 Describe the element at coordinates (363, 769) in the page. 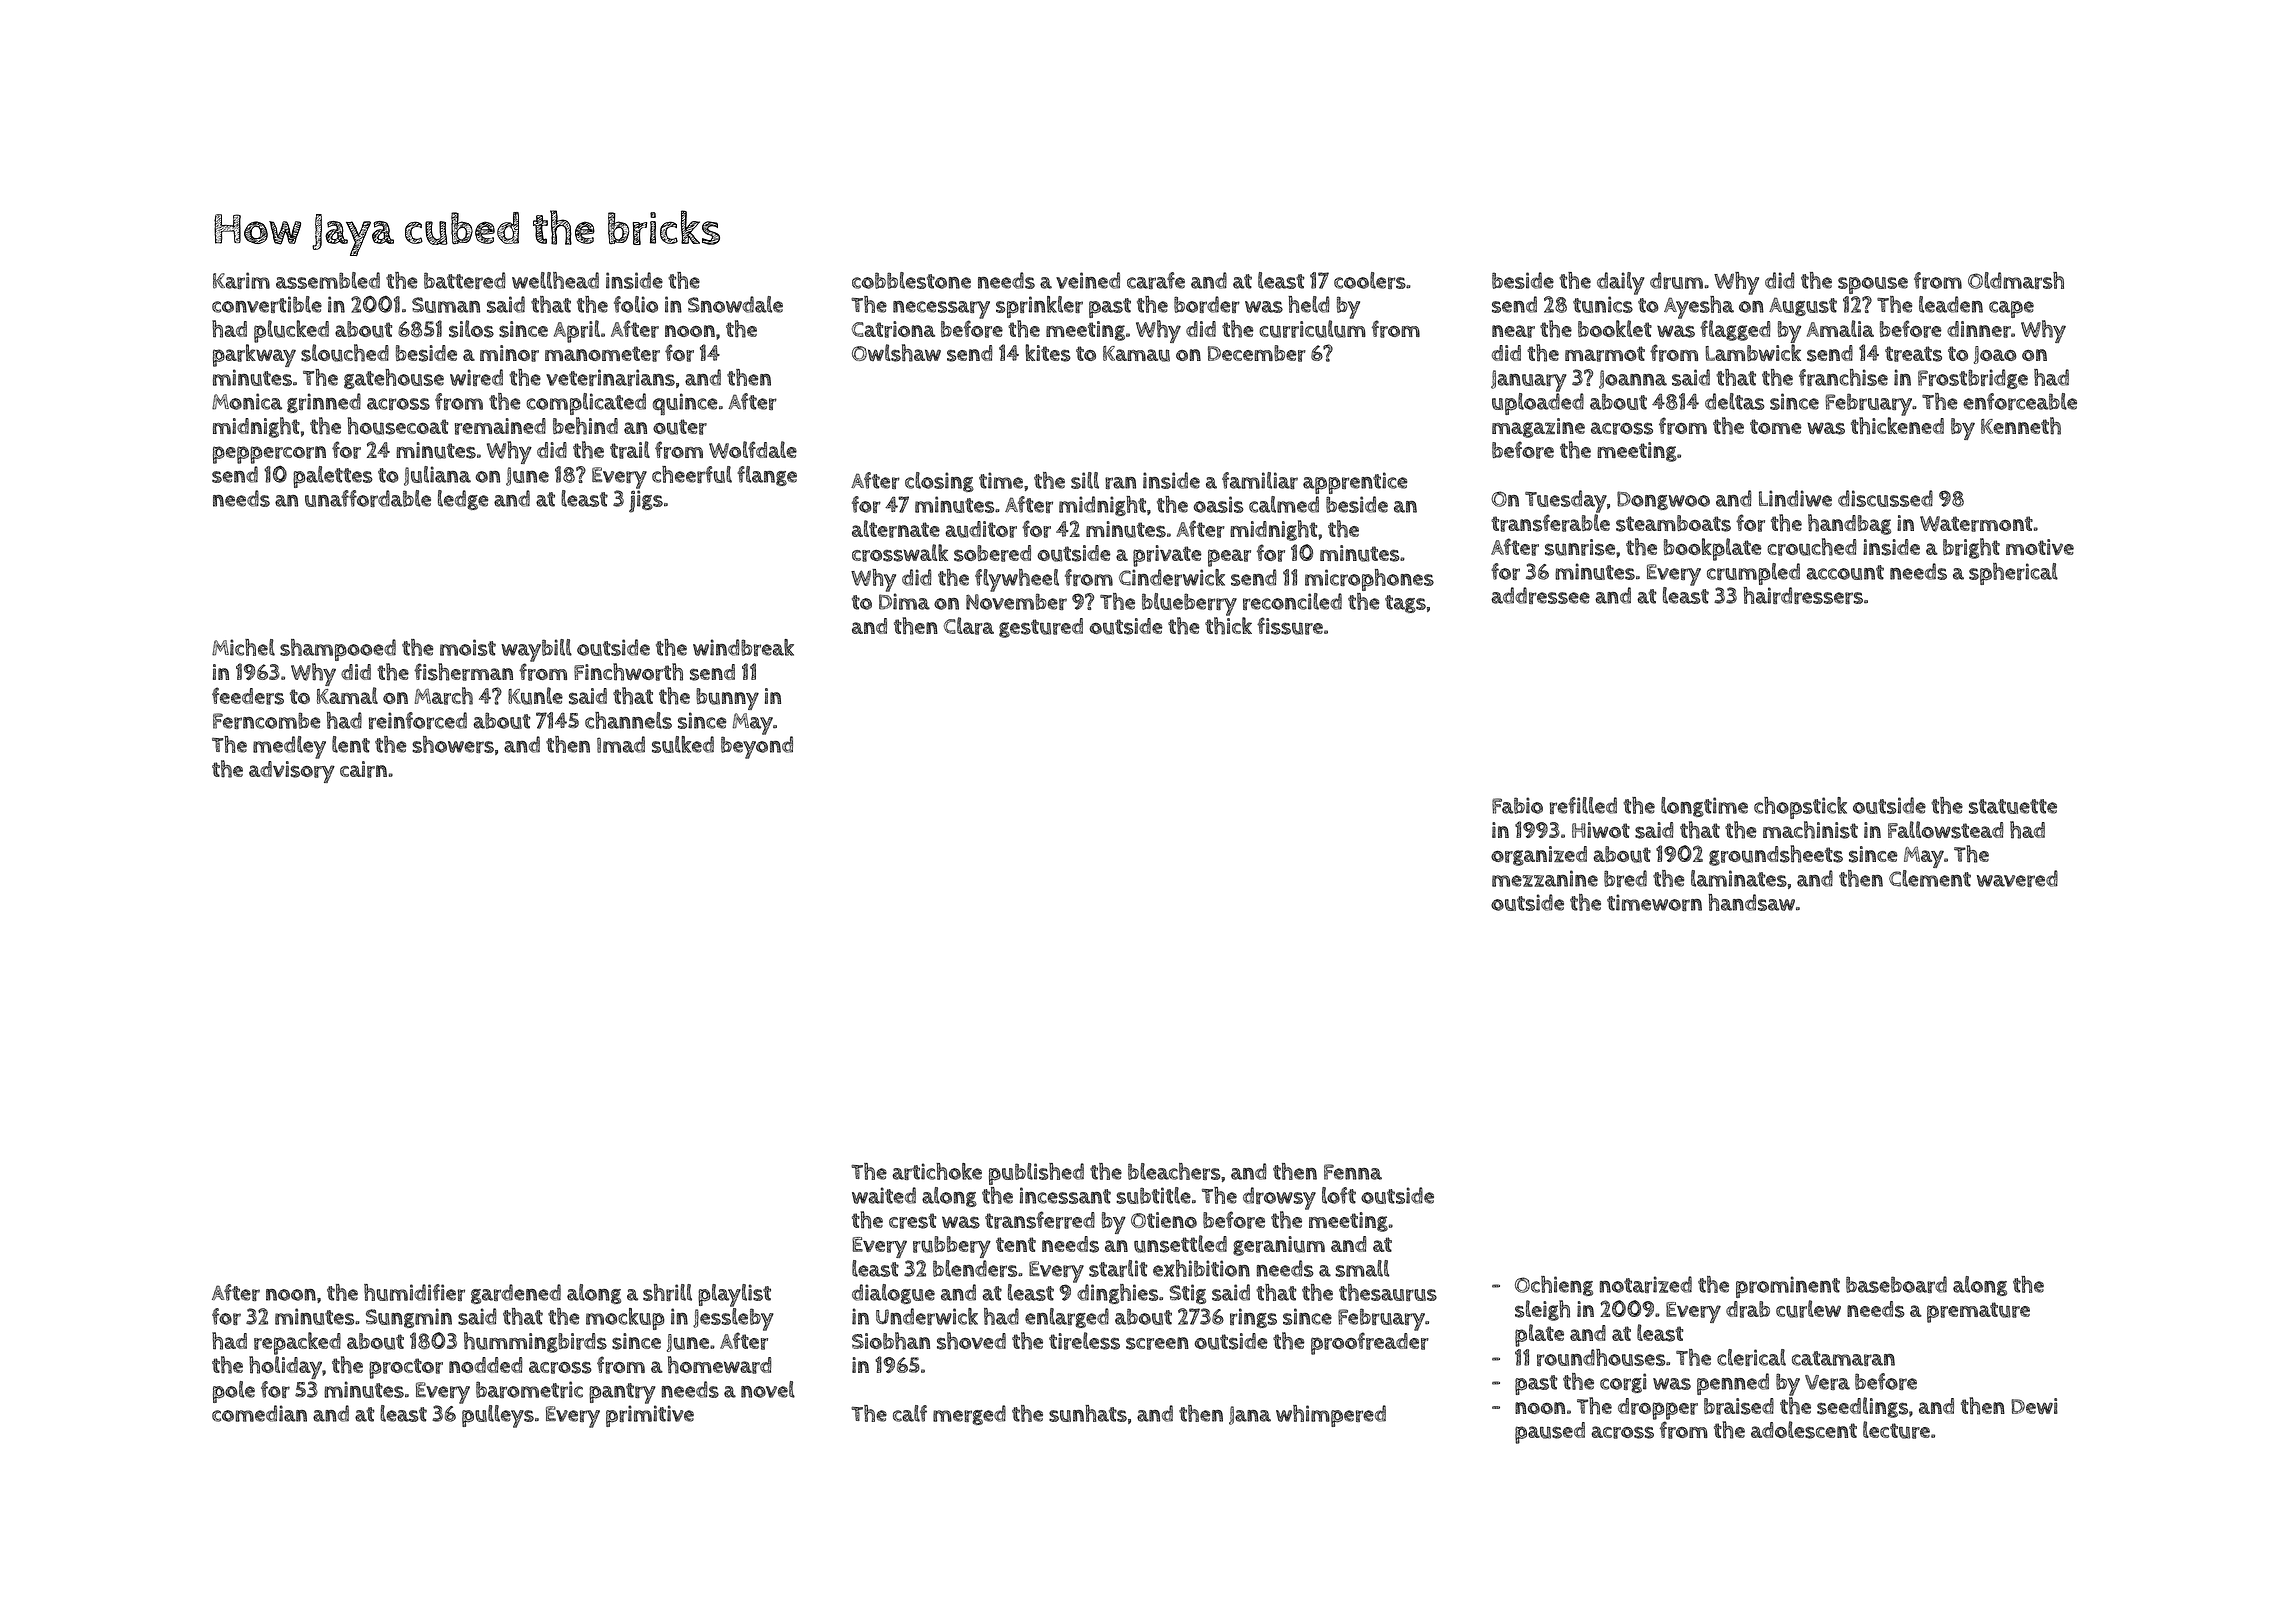

I see `cairn` at that location.
